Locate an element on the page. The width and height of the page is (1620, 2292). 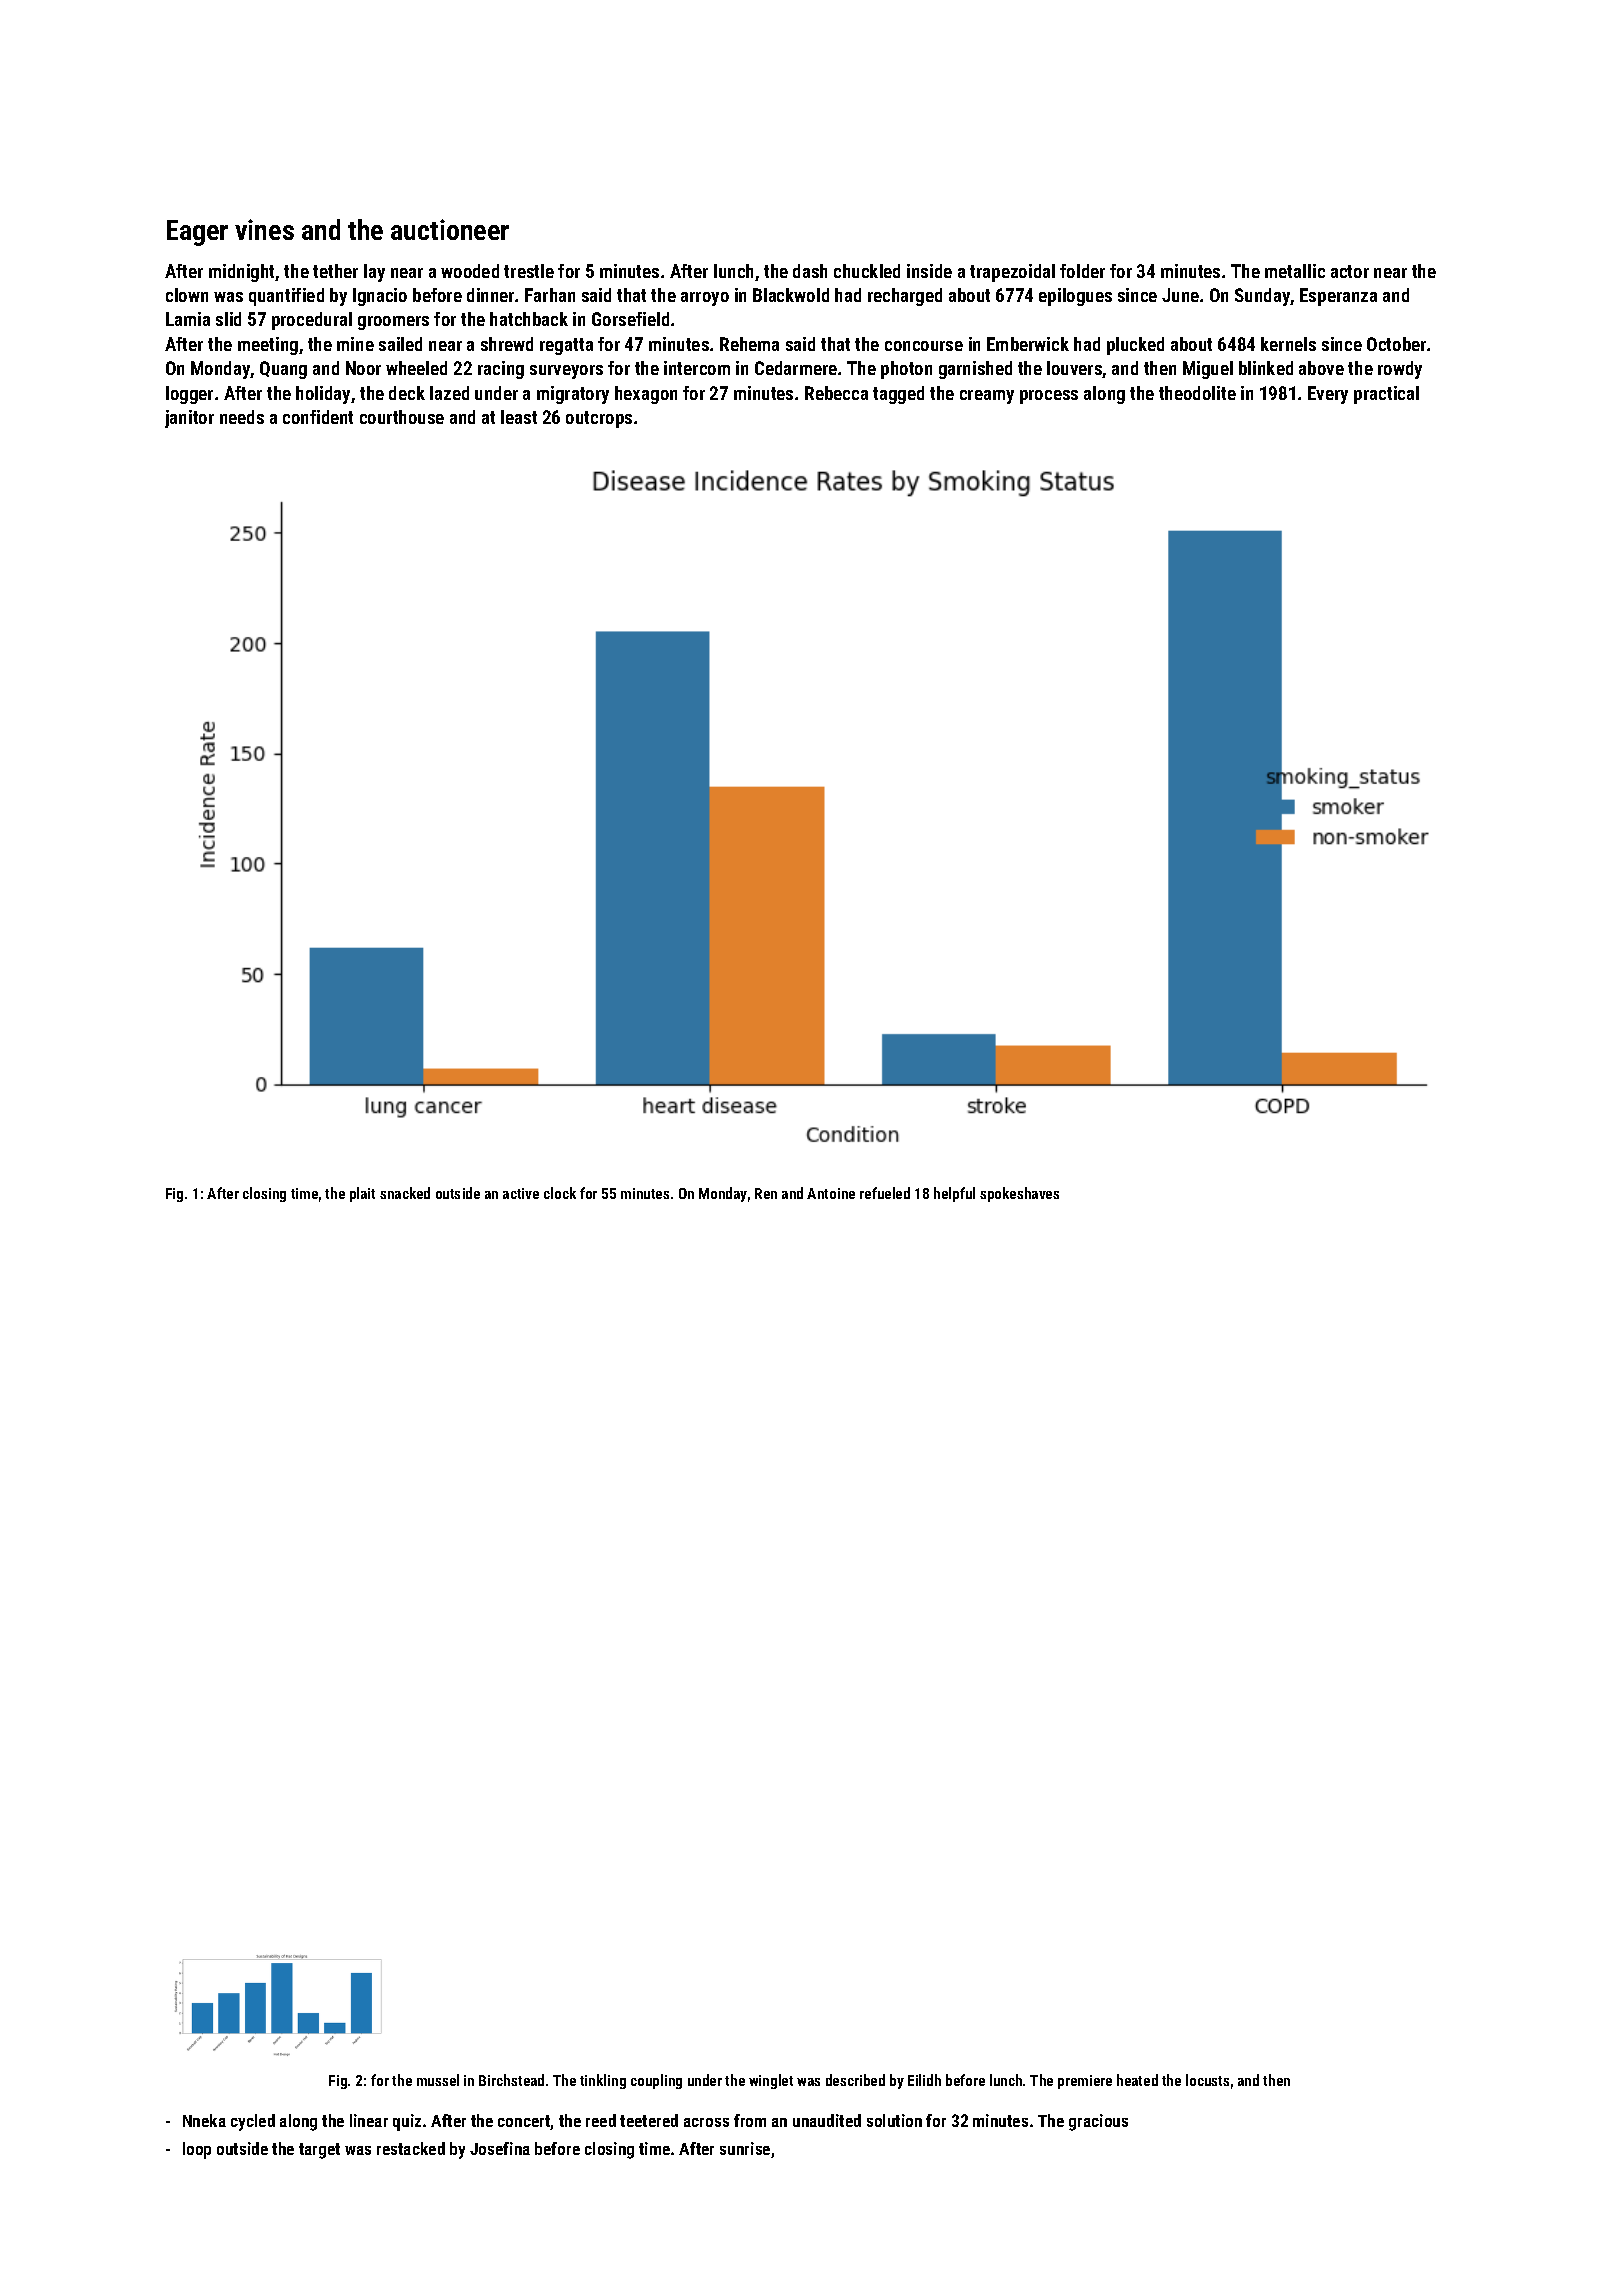
metallic is located at coordinates (1295, 271).
